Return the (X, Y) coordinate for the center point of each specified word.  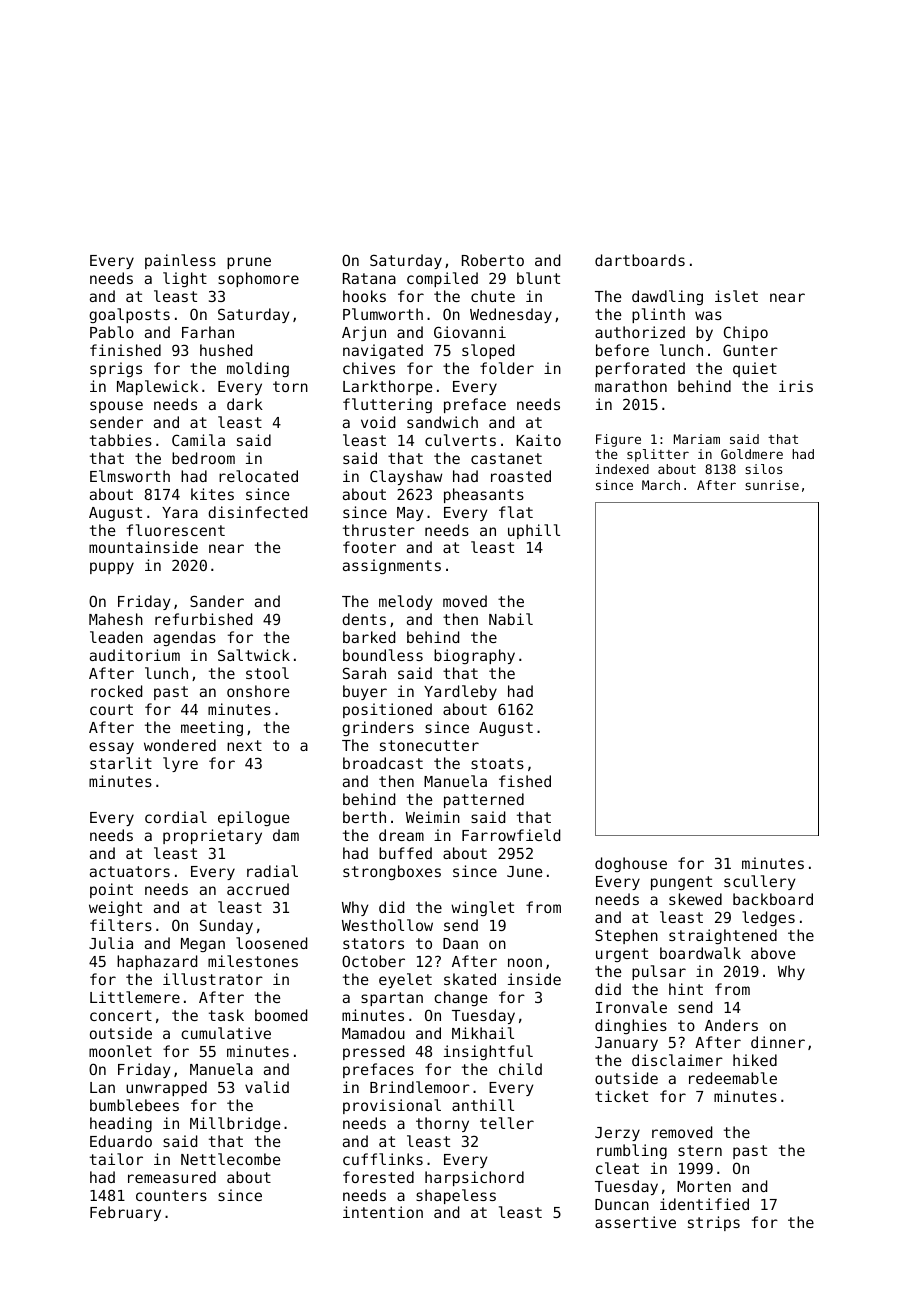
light (185, 279)
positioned (387, 710)
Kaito (539, 440)
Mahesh (116, 619)
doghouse (631, 864)
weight (115, 908)
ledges (768, 918)
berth (364, 817)
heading (121, 1124)
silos (763, 469)
